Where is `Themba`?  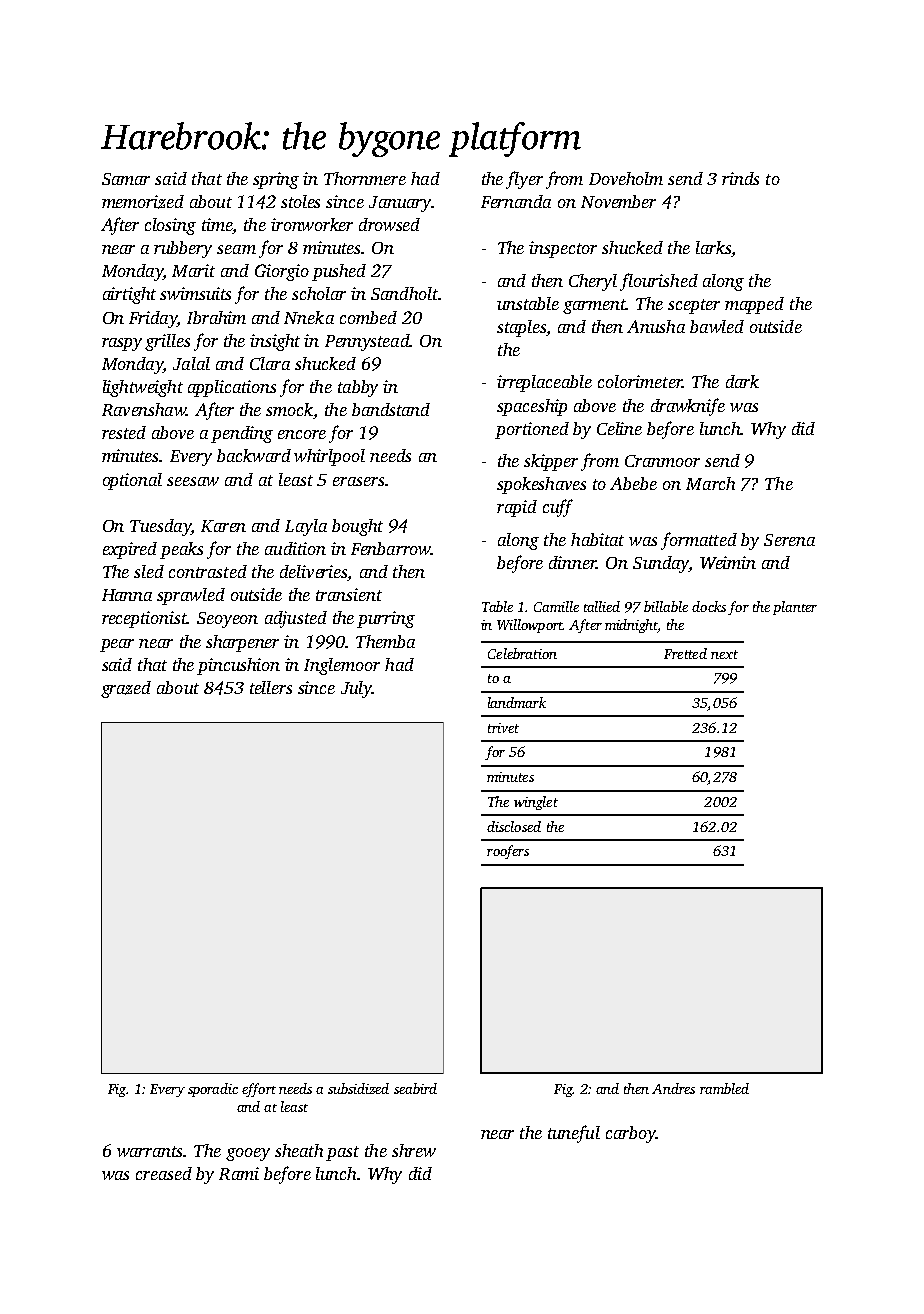 Themba is located at coordinates (385, 641).
